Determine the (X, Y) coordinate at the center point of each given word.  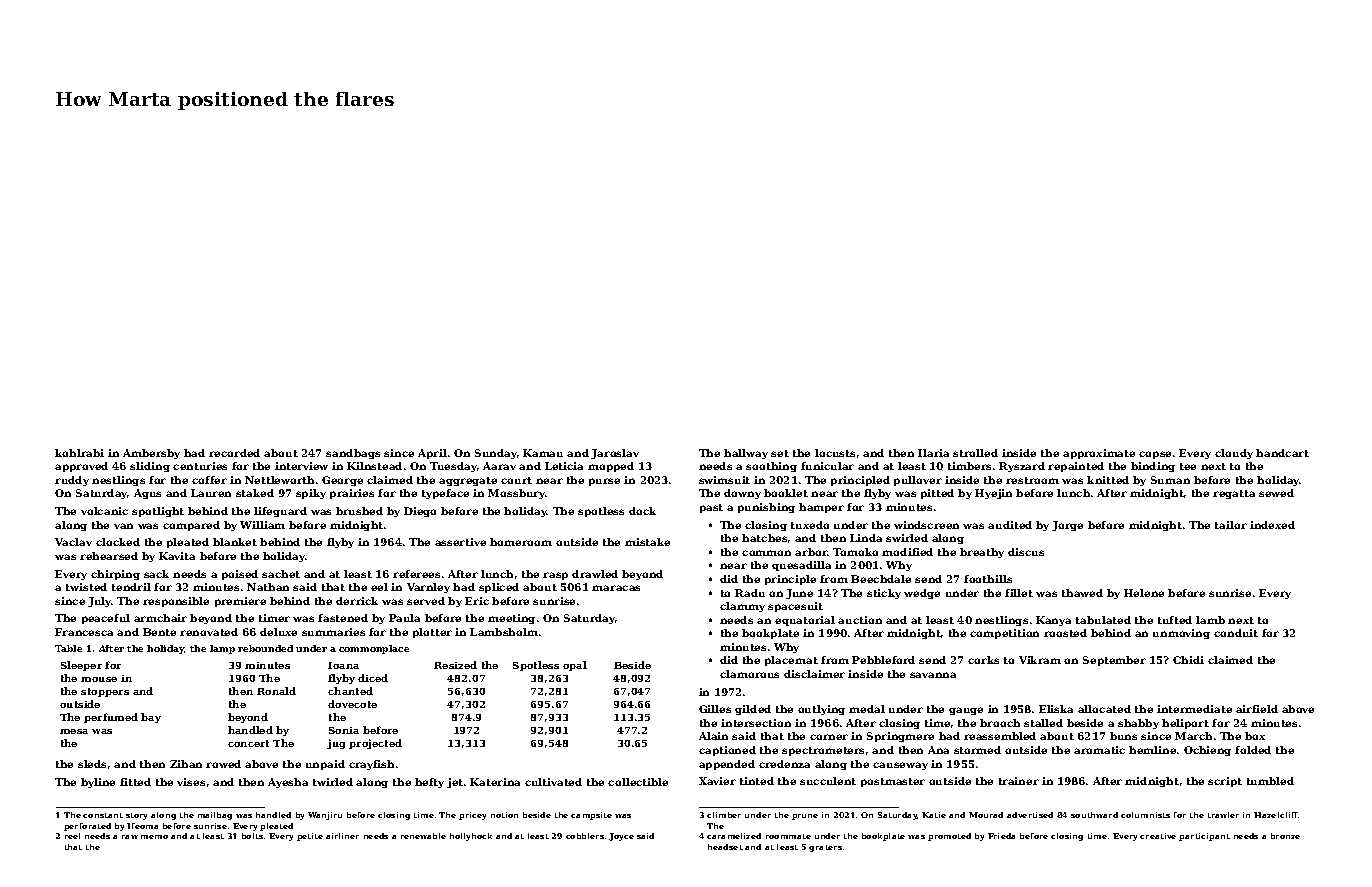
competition (1004, 634)
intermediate (1194, 709)
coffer (209, 480)
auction (860, 620)
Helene (1144, 593)
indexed (1272, 525)
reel (72, 836)
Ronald (276, 691)
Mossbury (516, 494)
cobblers (585, 836)
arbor (811, 552)
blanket (235, 542)
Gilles (715, 709)
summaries (333, 632)
